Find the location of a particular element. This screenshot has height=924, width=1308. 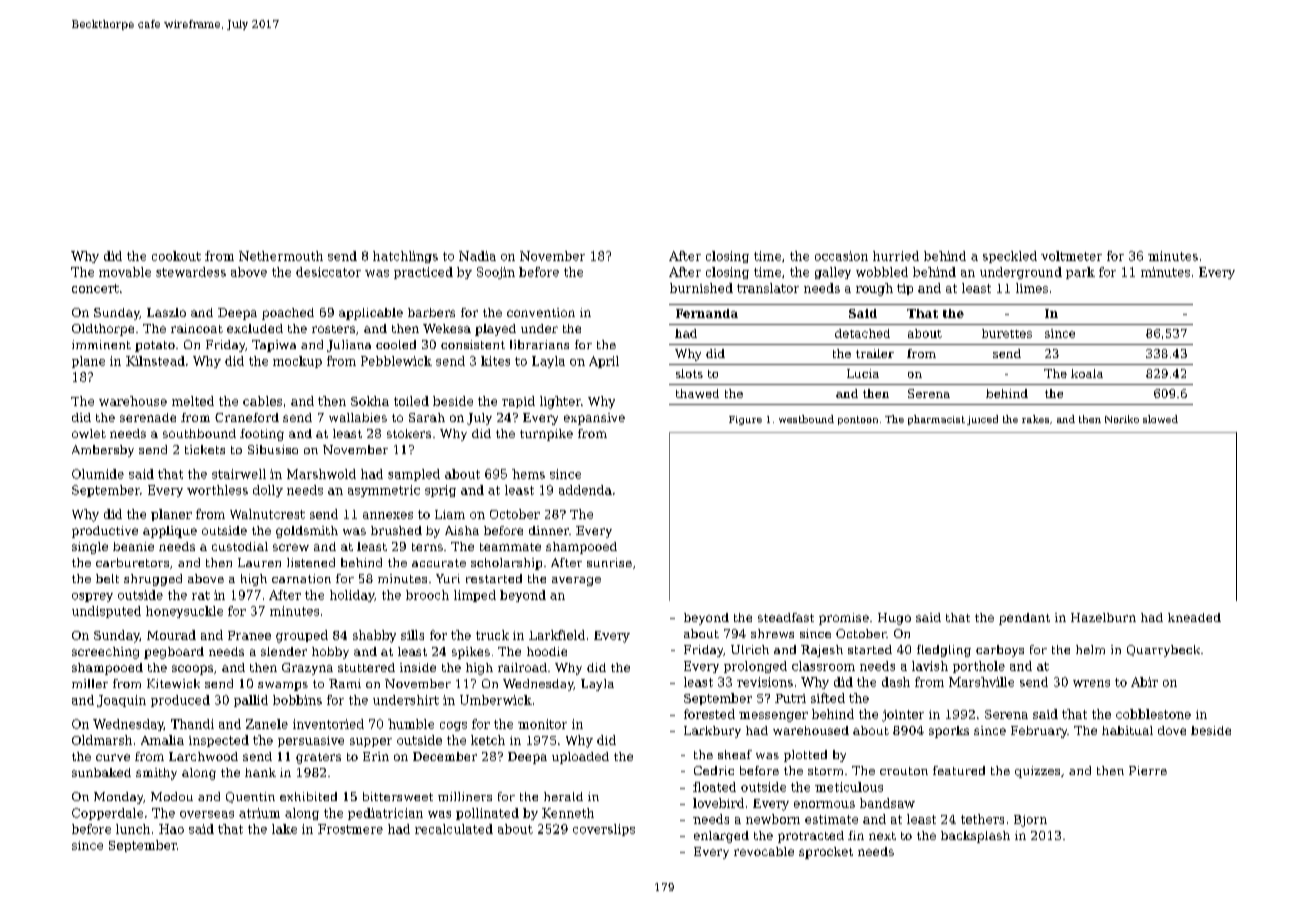

occasion is located at coordinates (841, 256).
